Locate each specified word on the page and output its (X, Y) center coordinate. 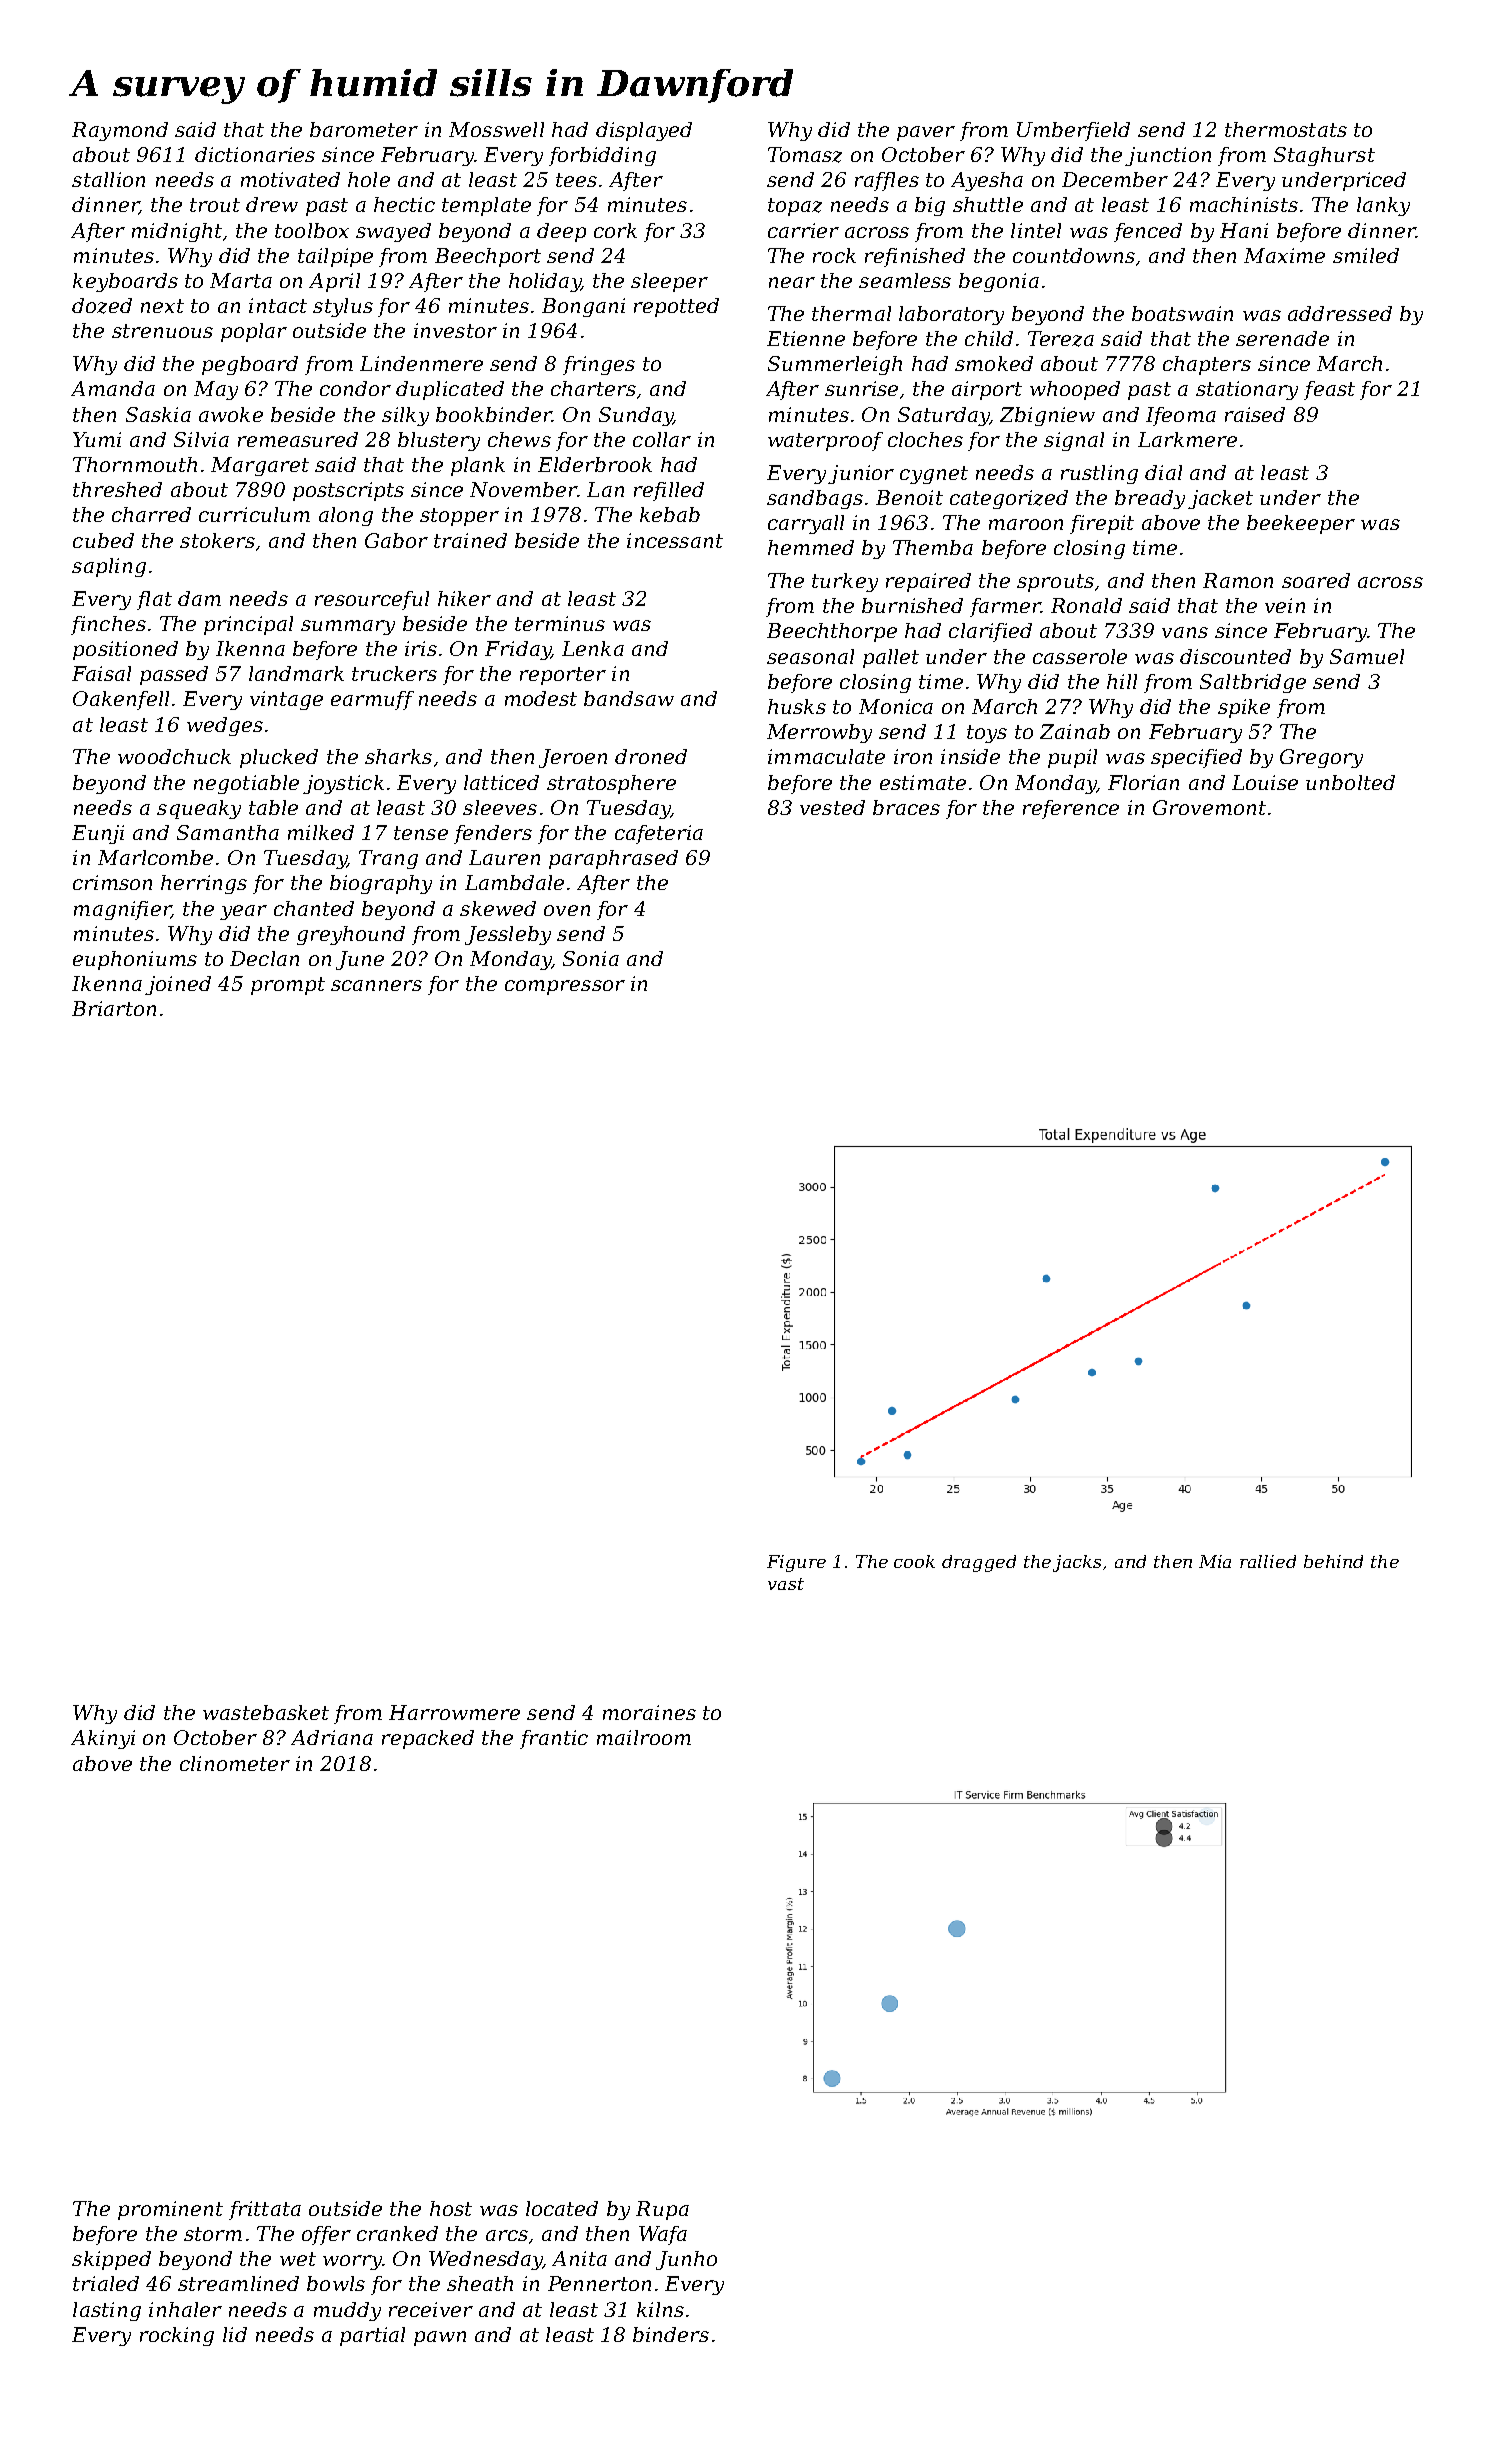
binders (671, 2334)
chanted (314, 908)
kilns (660, 2309)
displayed (644, 131)
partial (372, 2336)
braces (906, 807)
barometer (364, 129)
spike (1244, 708)
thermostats (1286, 129)
